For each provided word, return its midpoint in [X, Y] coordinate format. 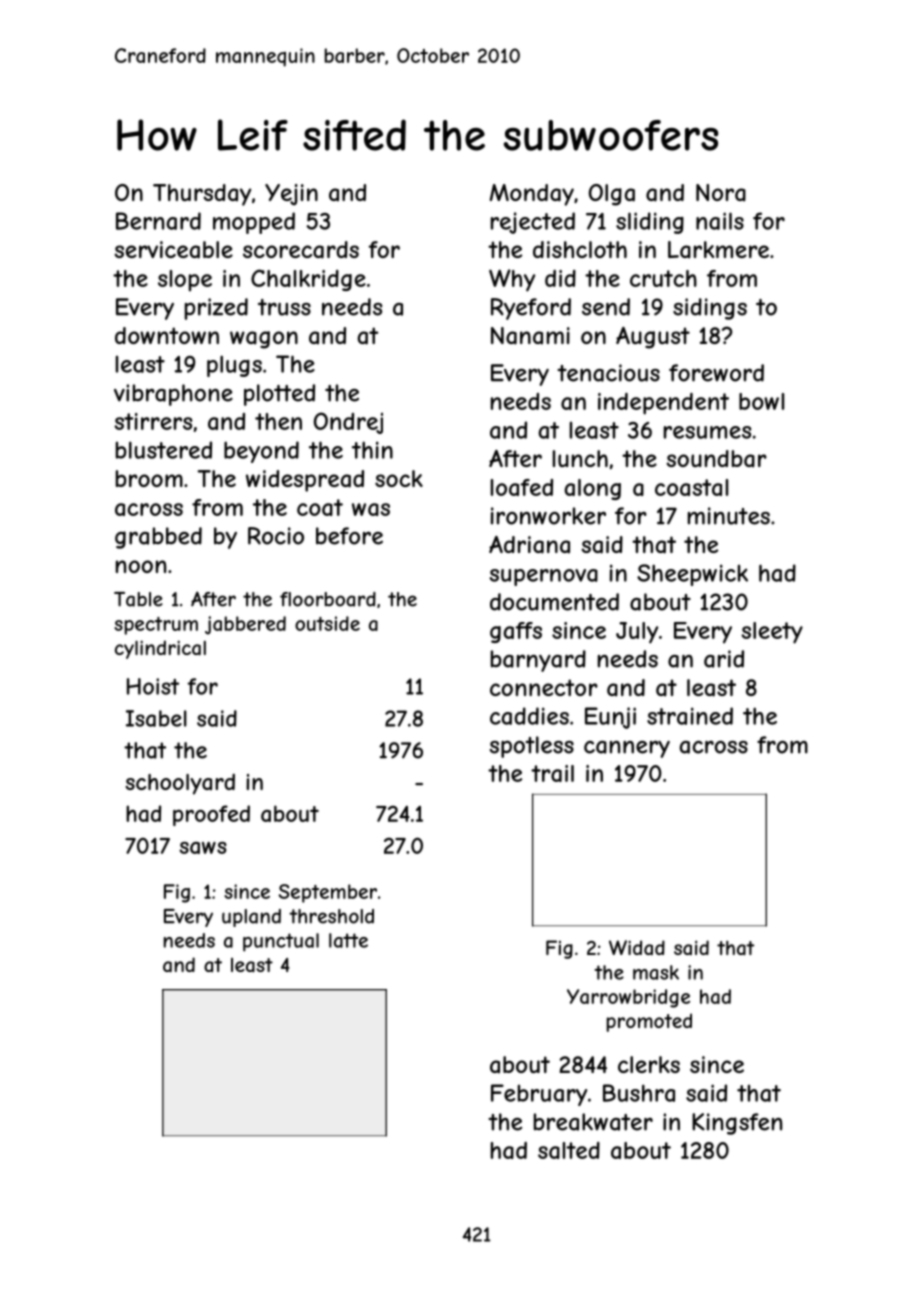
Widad [637, 947]
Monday [532, 195]
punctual [281, 942]
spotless [532, 747]
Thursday [202, 195]
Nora [721, 193]
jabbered [245, 625]
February [539, 1095]
